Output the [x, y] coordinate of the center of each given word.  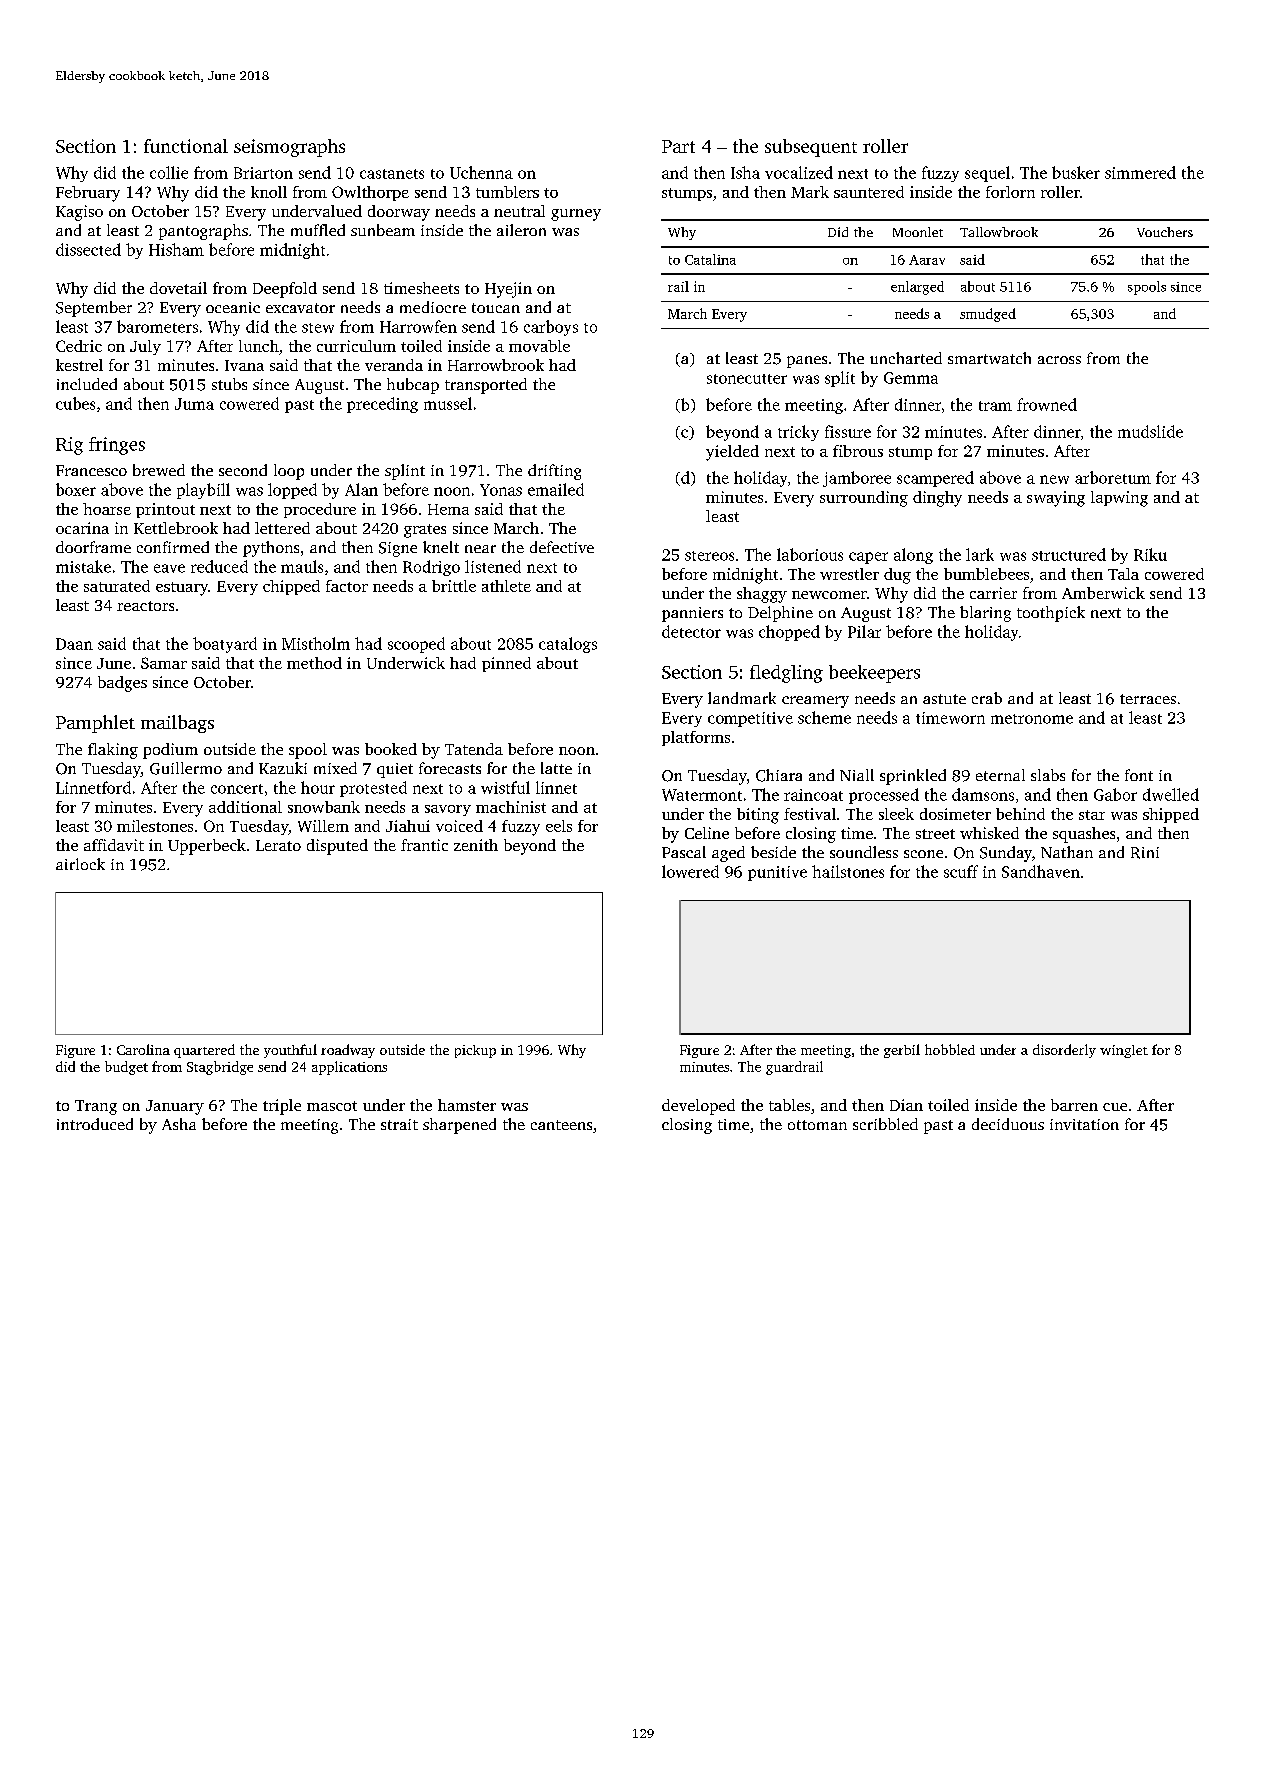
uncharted [906, 358]
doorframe [93, 547]
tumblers [507, 192]
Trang [96, 1107]
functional [186, 146]
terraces [1148, 699]
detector [691, 631]
